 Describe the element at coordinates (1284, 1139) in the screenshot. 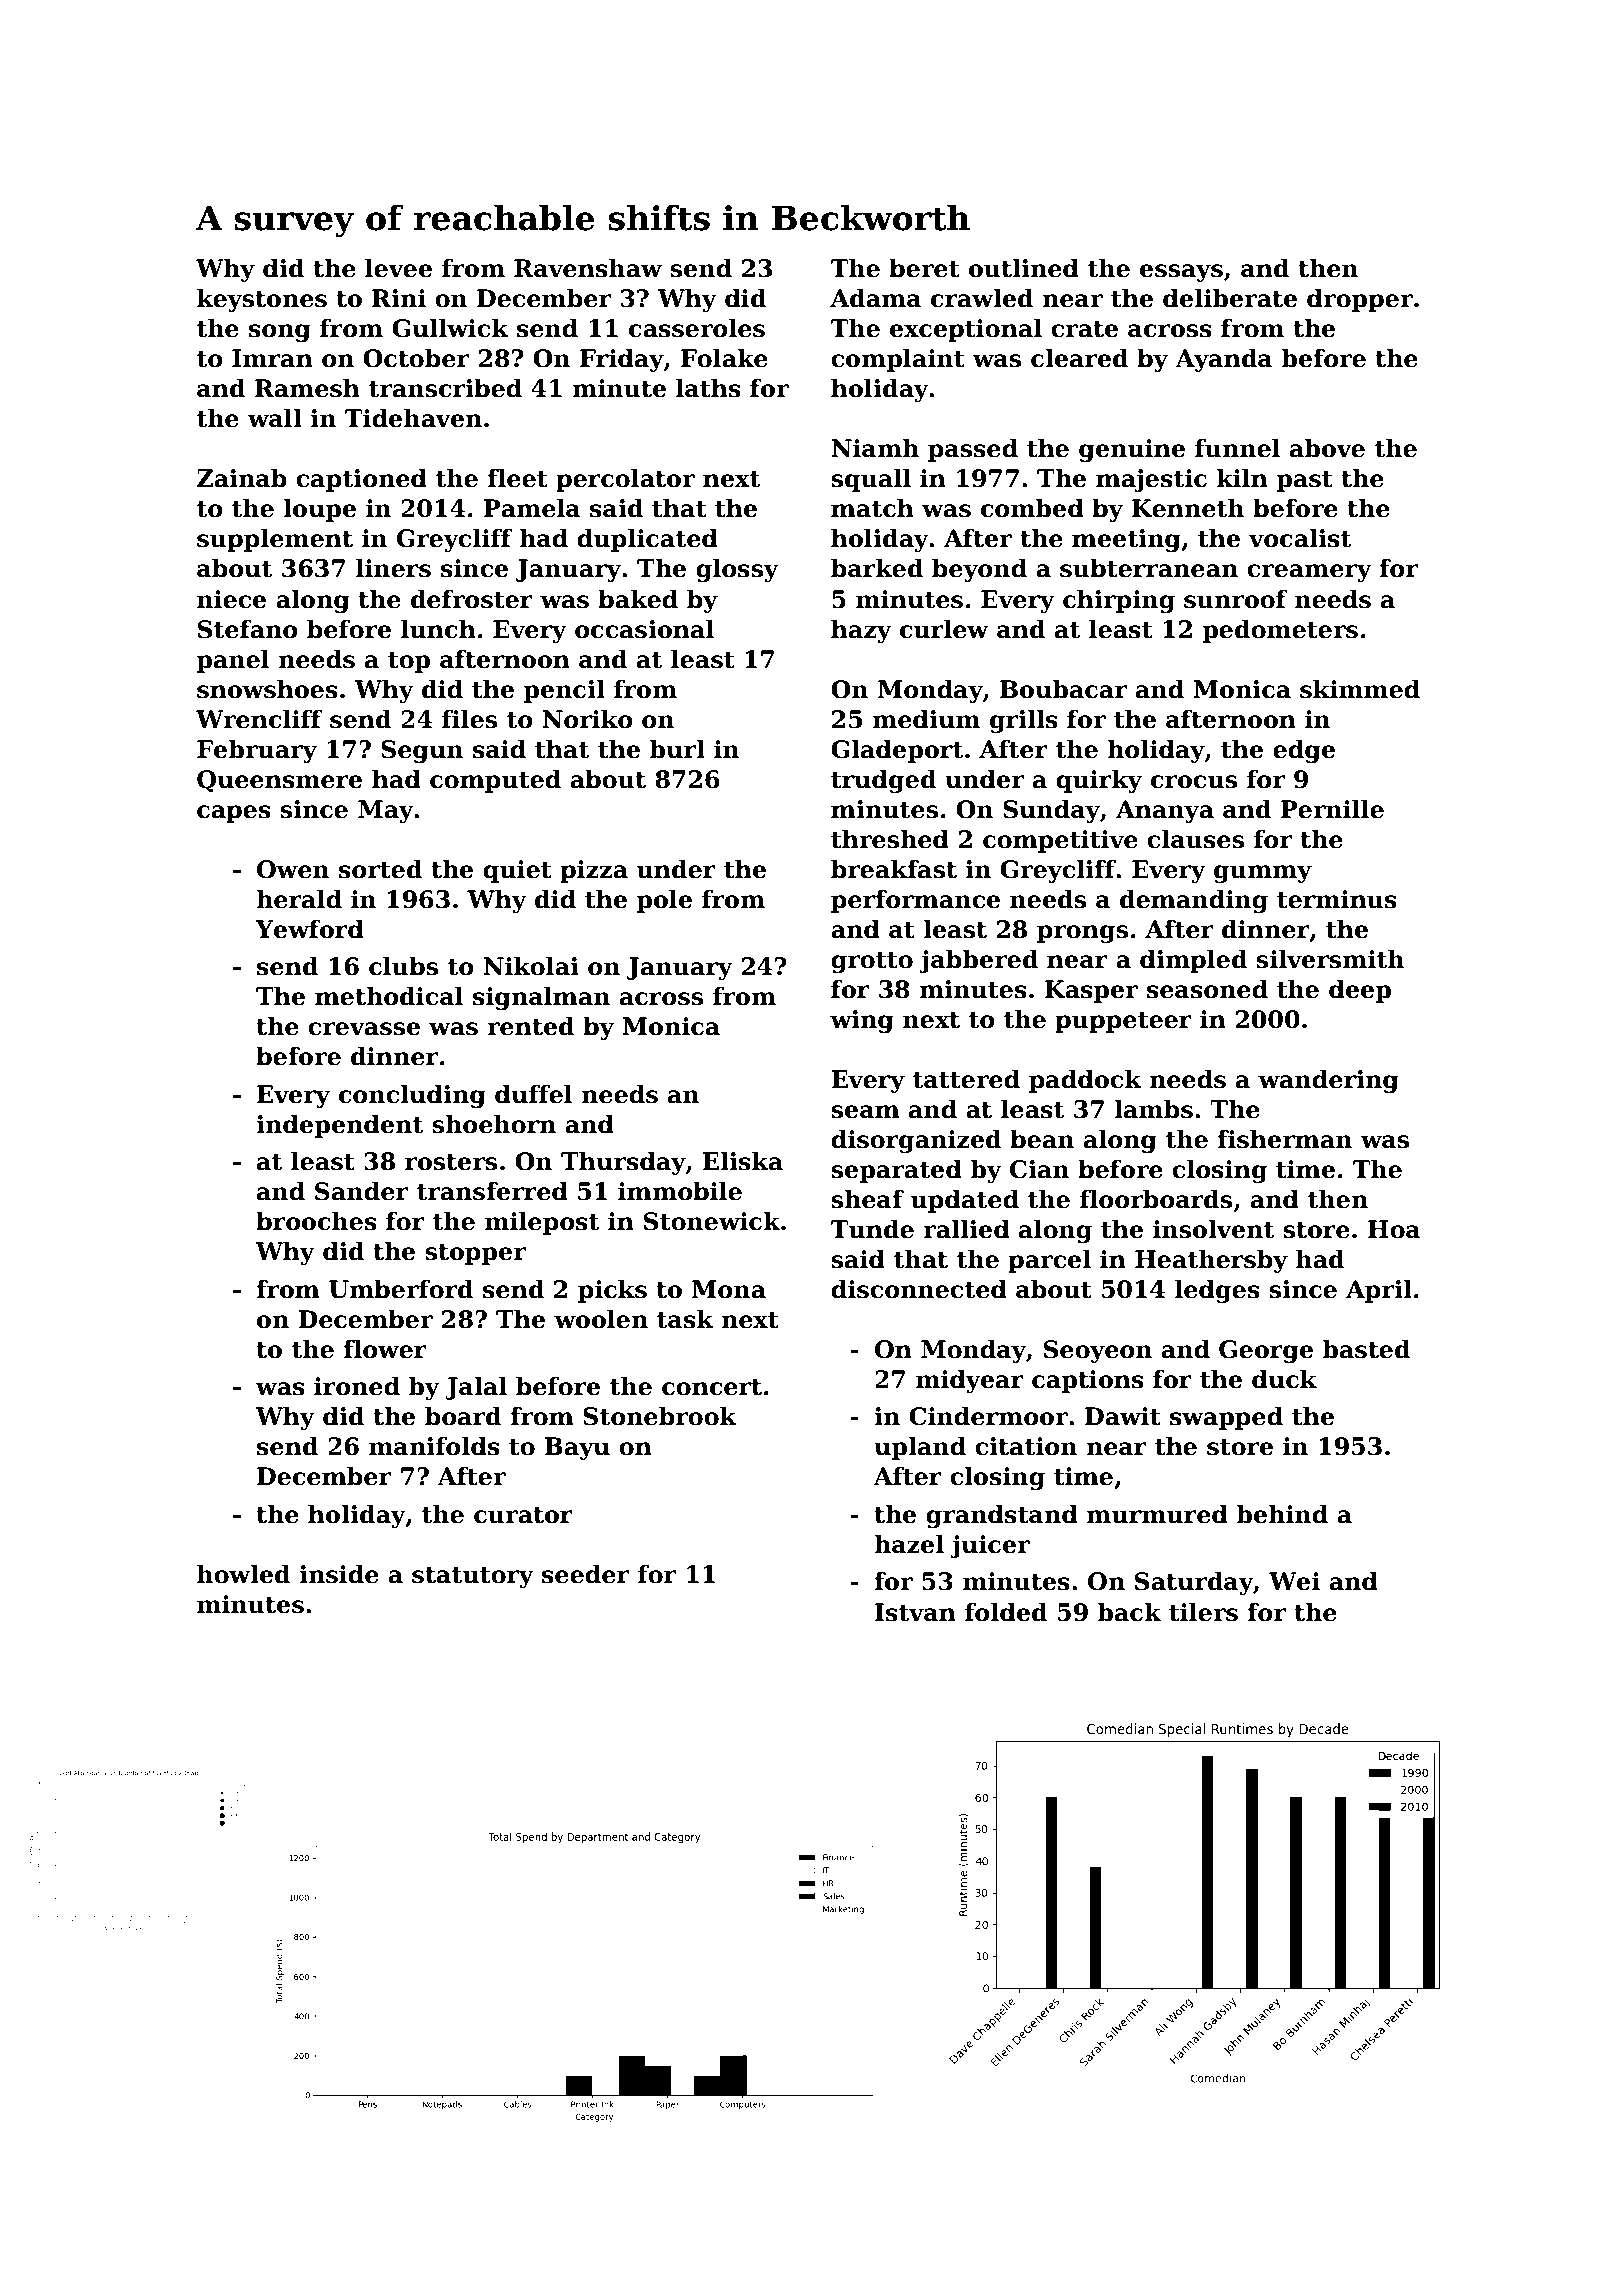

I see `fisherman` at that location.
